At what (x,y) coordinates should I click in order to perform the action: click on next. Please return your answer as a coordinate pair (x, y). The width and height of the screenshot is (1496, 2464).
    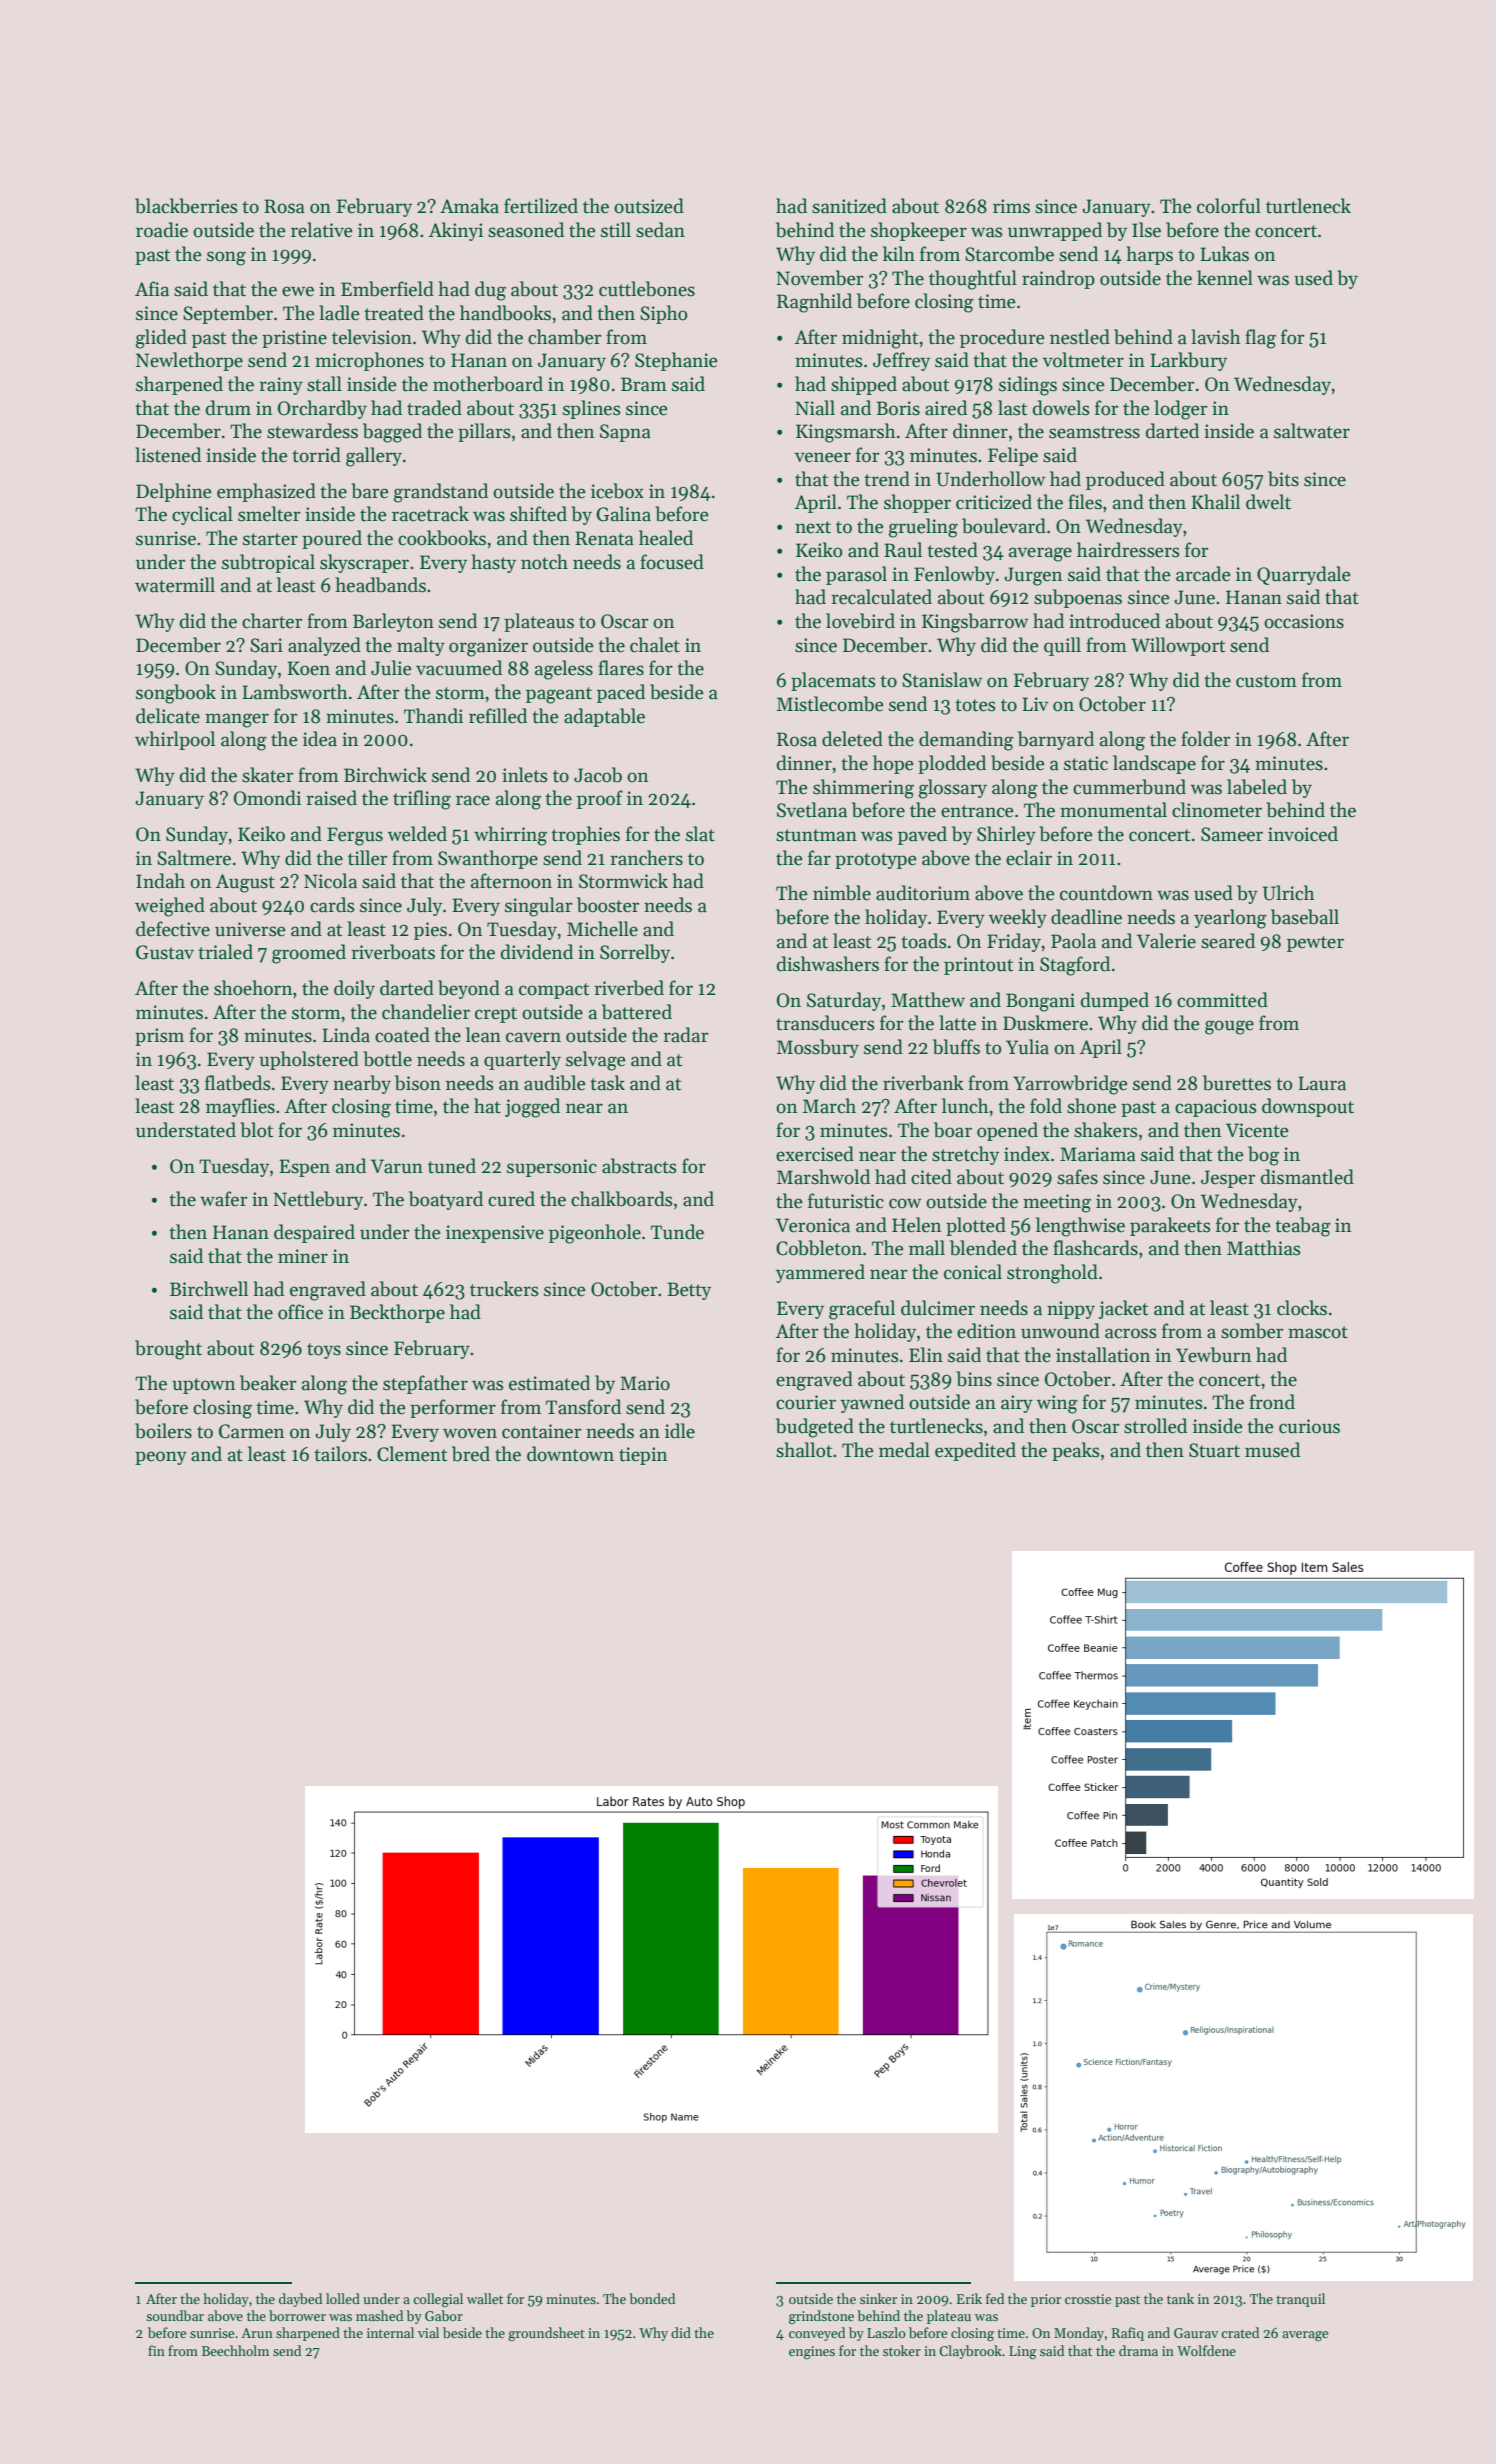
    Looking at the image, I should click on (813, 527).
